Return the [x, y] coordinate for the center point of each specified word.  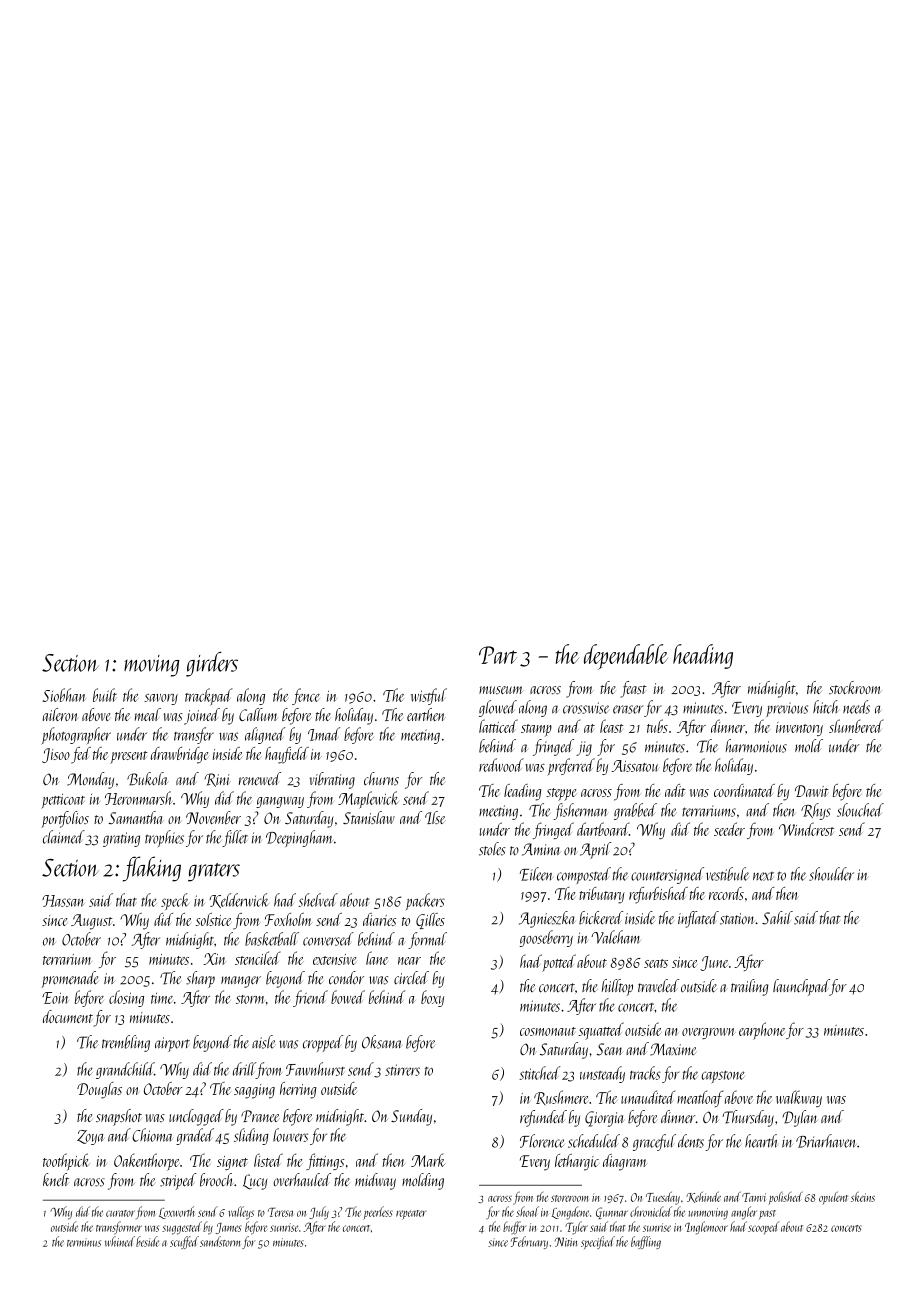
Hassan [63, 901]
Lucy [255, 1182]
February [529, 1242]
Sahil [777, 918]
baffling [646, 1242]
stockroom [854, 687]
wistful [429, 696]
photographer [76, 736]
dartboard [603, 829]
